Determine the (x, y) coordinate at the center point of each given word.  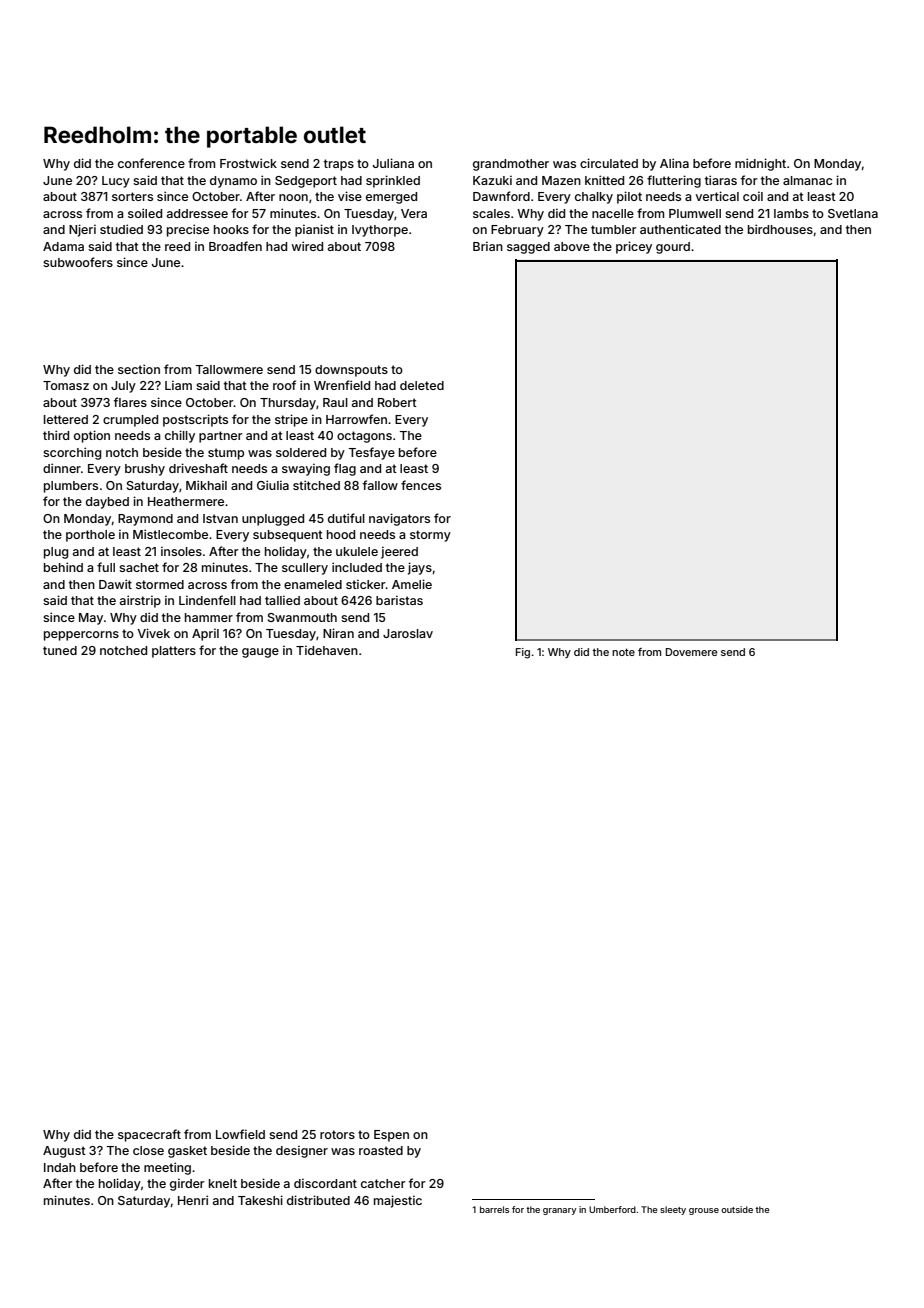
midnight (760, 164)
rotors (337, 1134)
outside (737, 1209)
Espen (391, 1136)
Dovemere (692, 652)
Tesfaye (372, 453)
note (623, 652)
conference (151, 163)
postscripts (195, 420)
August (64, 1152)
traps (339, 165)
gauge (260, 653)
